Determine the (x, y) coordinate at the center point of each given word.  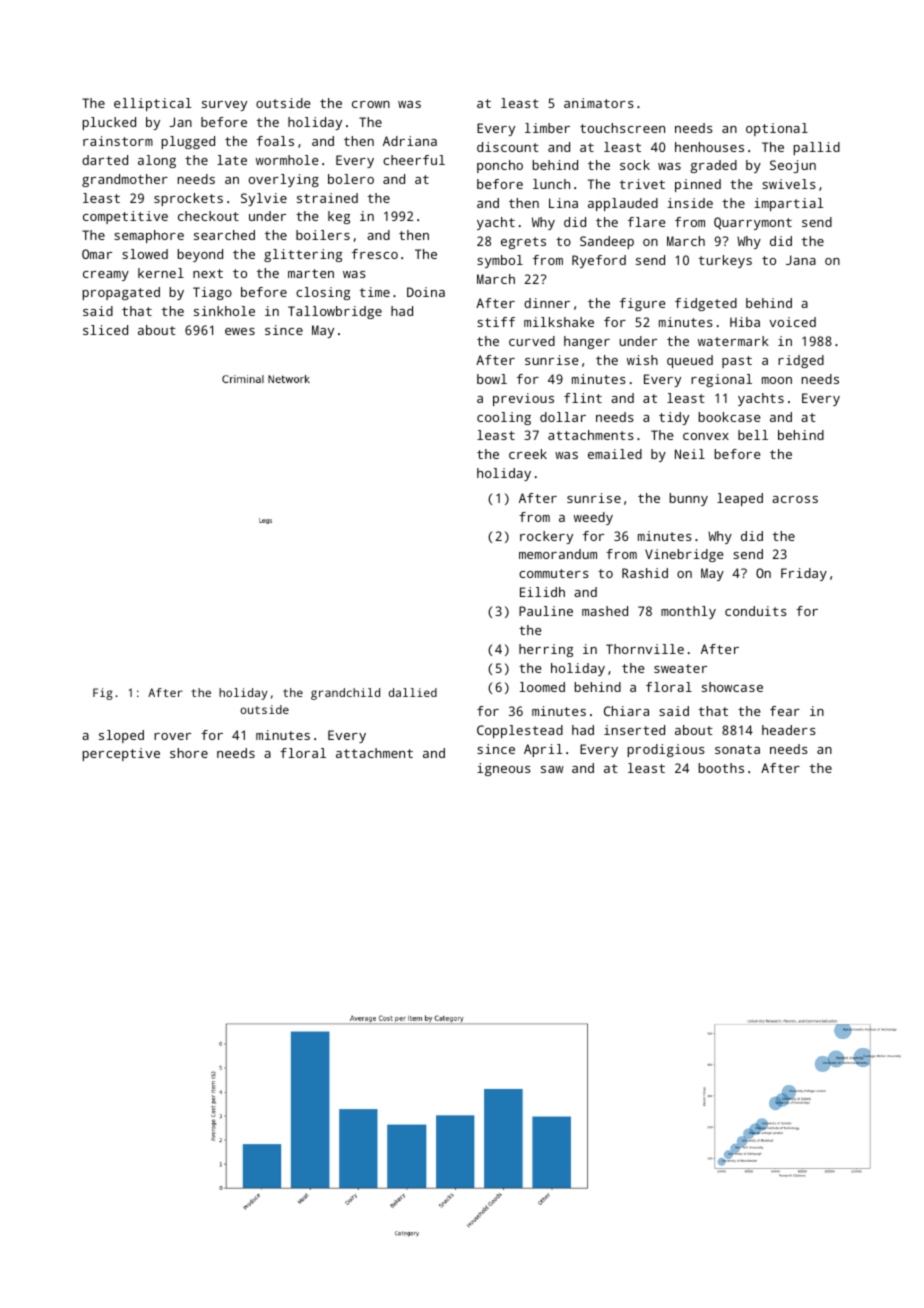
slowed (145, 254)
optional (777, 129)
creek (528, 454)
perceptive (121, 754)
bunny (689, 499)
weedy (593, 518)
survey (224, 106)
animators (599, 103)
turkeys (725, 261)
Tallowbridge (335, 312)
